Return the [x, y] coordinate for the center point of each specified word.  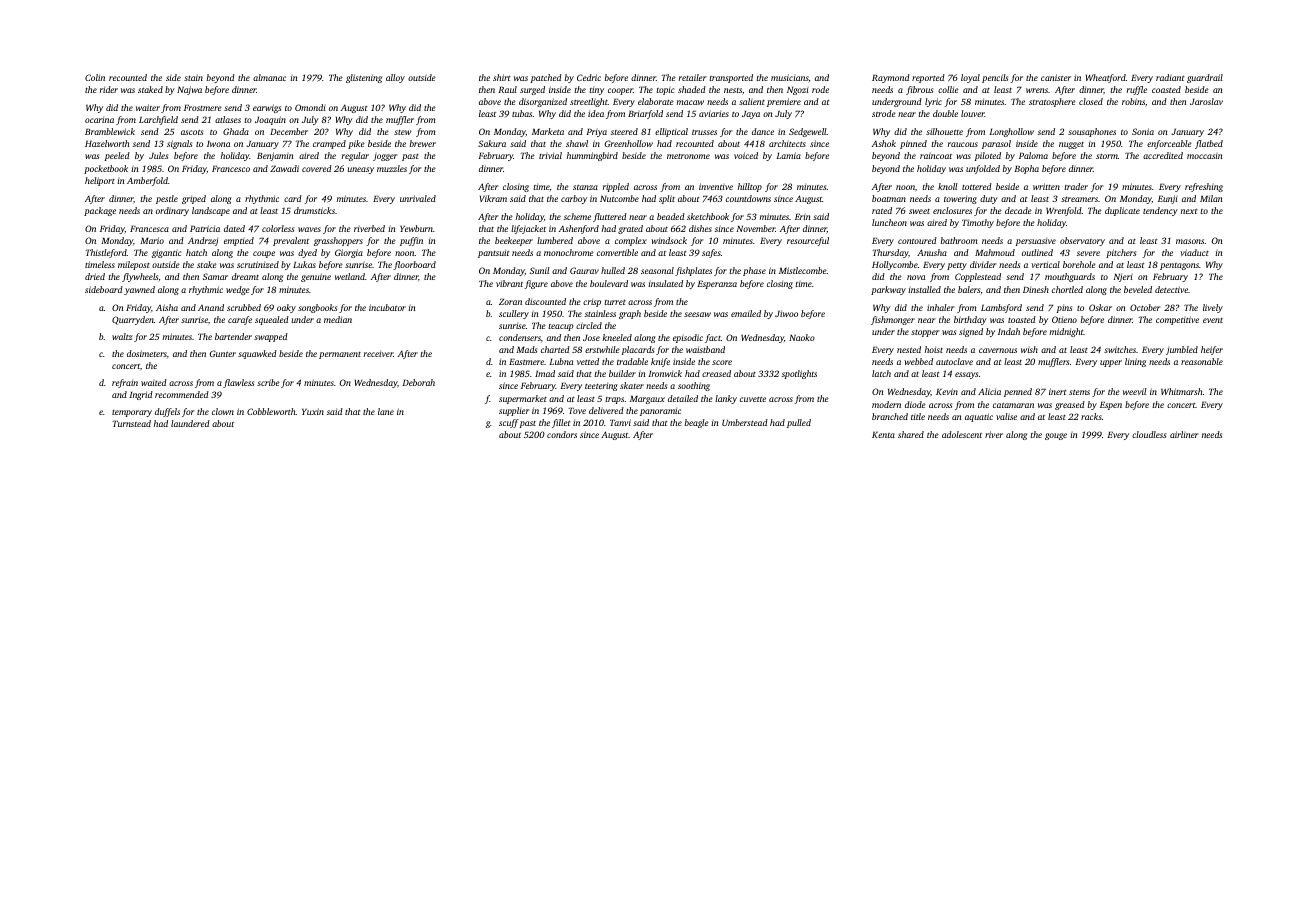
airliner [1184, 434]
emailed [746, 313]
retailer [692, 77]
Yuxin [313, 411]
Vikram [493, 198]
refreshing [1204, 187]
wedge [238, 290]
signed [971, 332]
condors [562, 434]
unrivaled [418, 198]
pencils [995, 78]
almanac [269, 77]
